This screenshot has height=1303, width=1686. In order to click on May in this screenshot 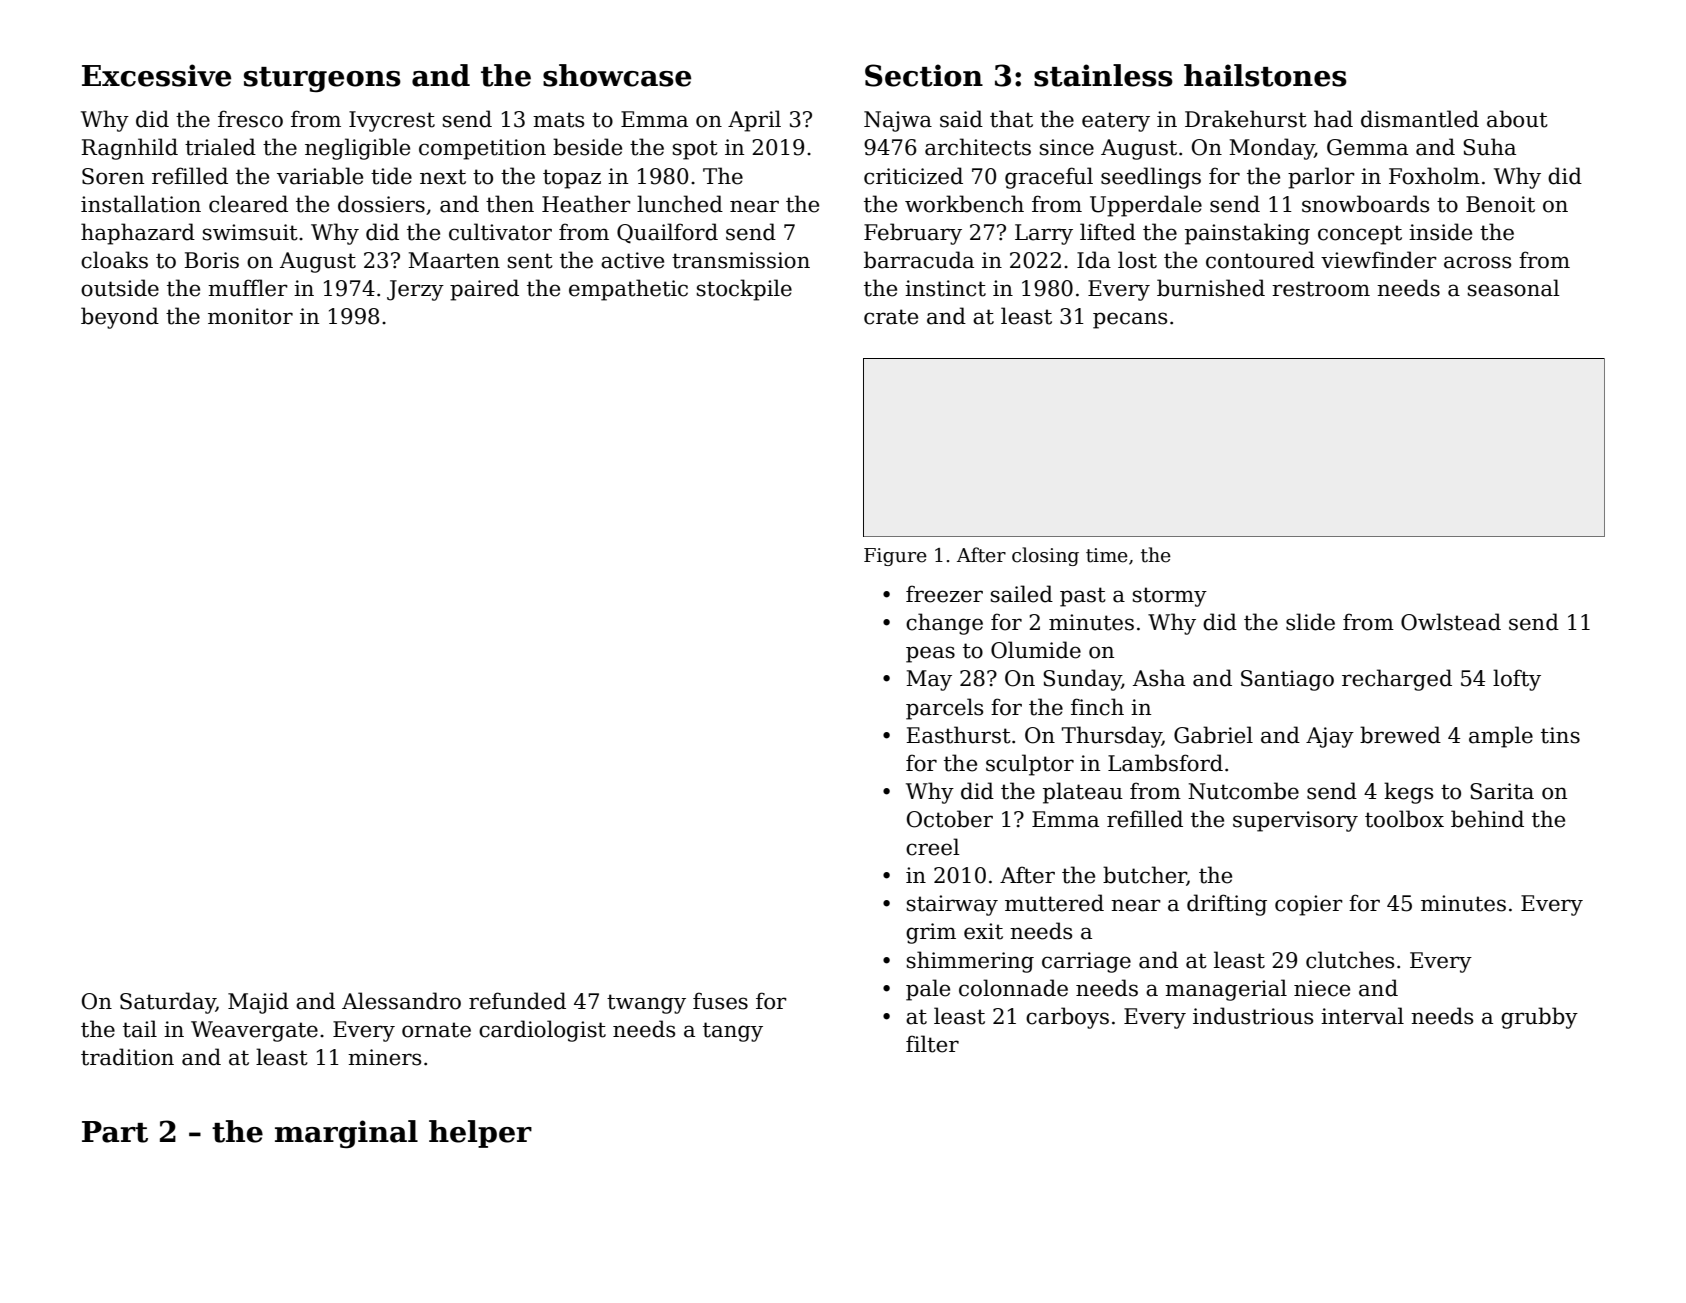, I will do `click(929, 680)`.
